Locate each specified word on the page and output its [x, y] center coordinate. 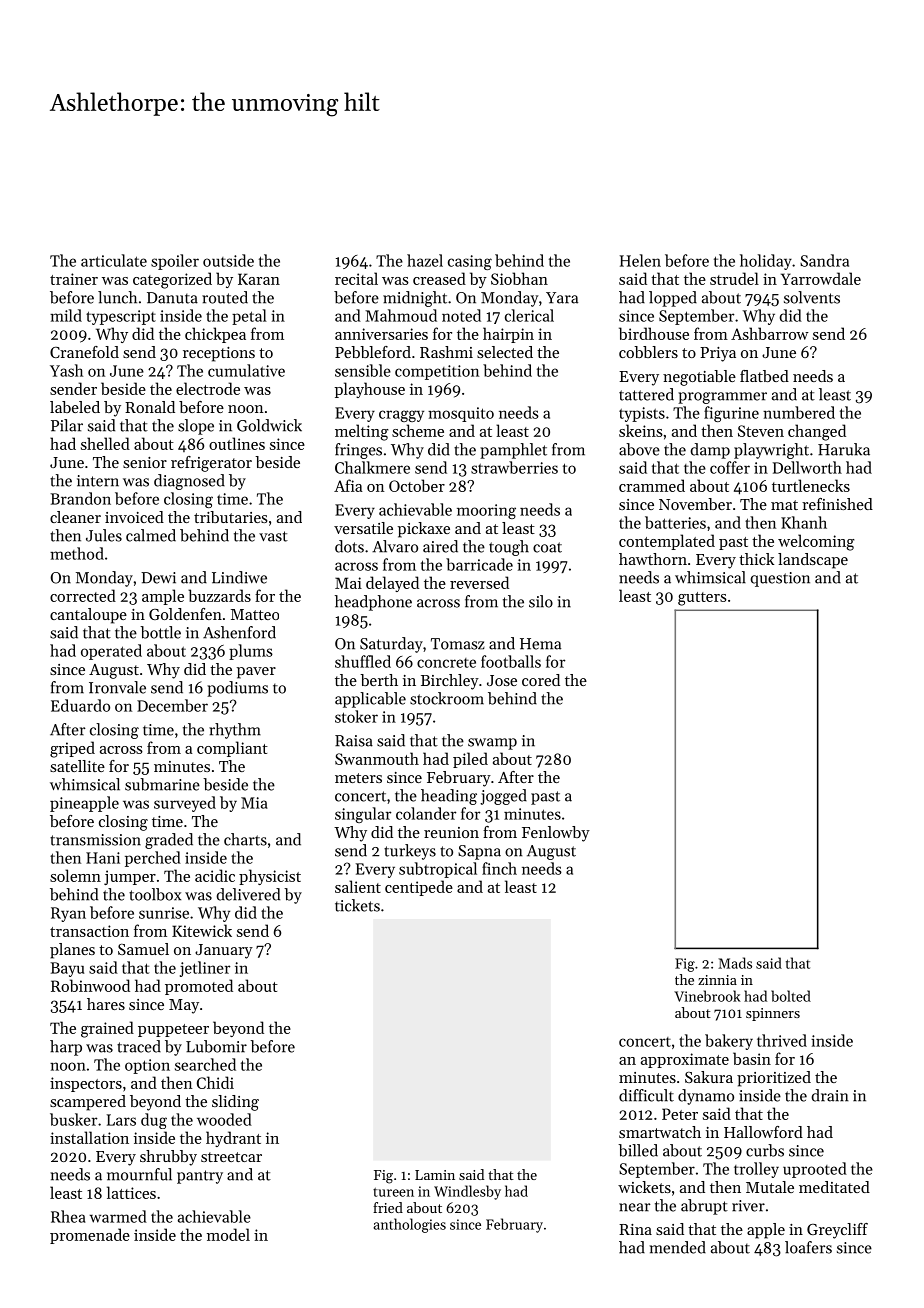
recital [356, 278]
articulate [114, 260]
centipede [419, 888]
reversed [479, 582]
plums [251, 652]
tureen [393, 1192]
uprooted [815, 1170]
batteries [675, 522]
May [184, 1006]
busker [73, 1119]
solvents [812, 297]
